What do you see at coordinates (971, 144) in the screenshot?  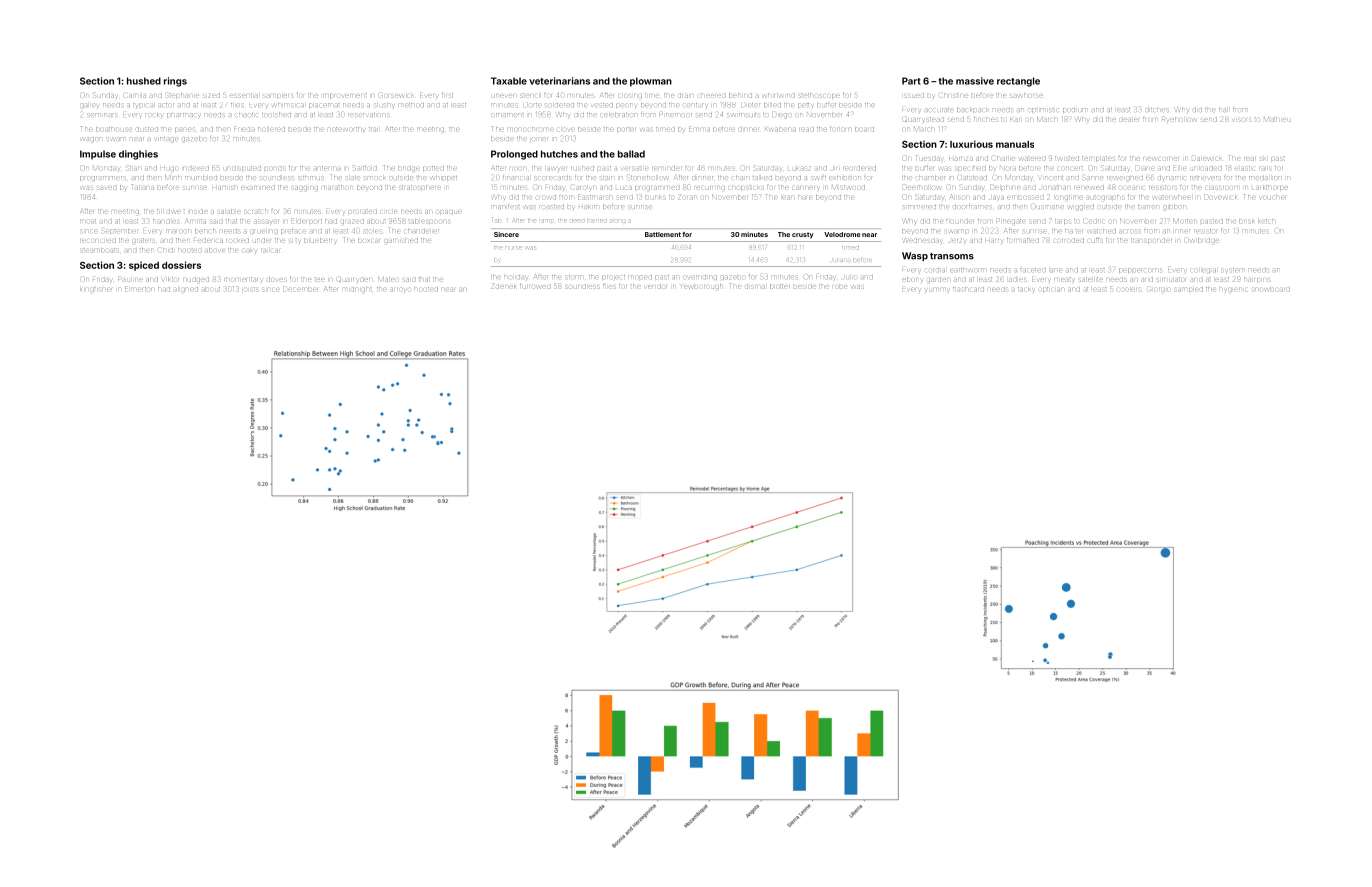 I see `luxurious` at bounding box center [971, 144].
